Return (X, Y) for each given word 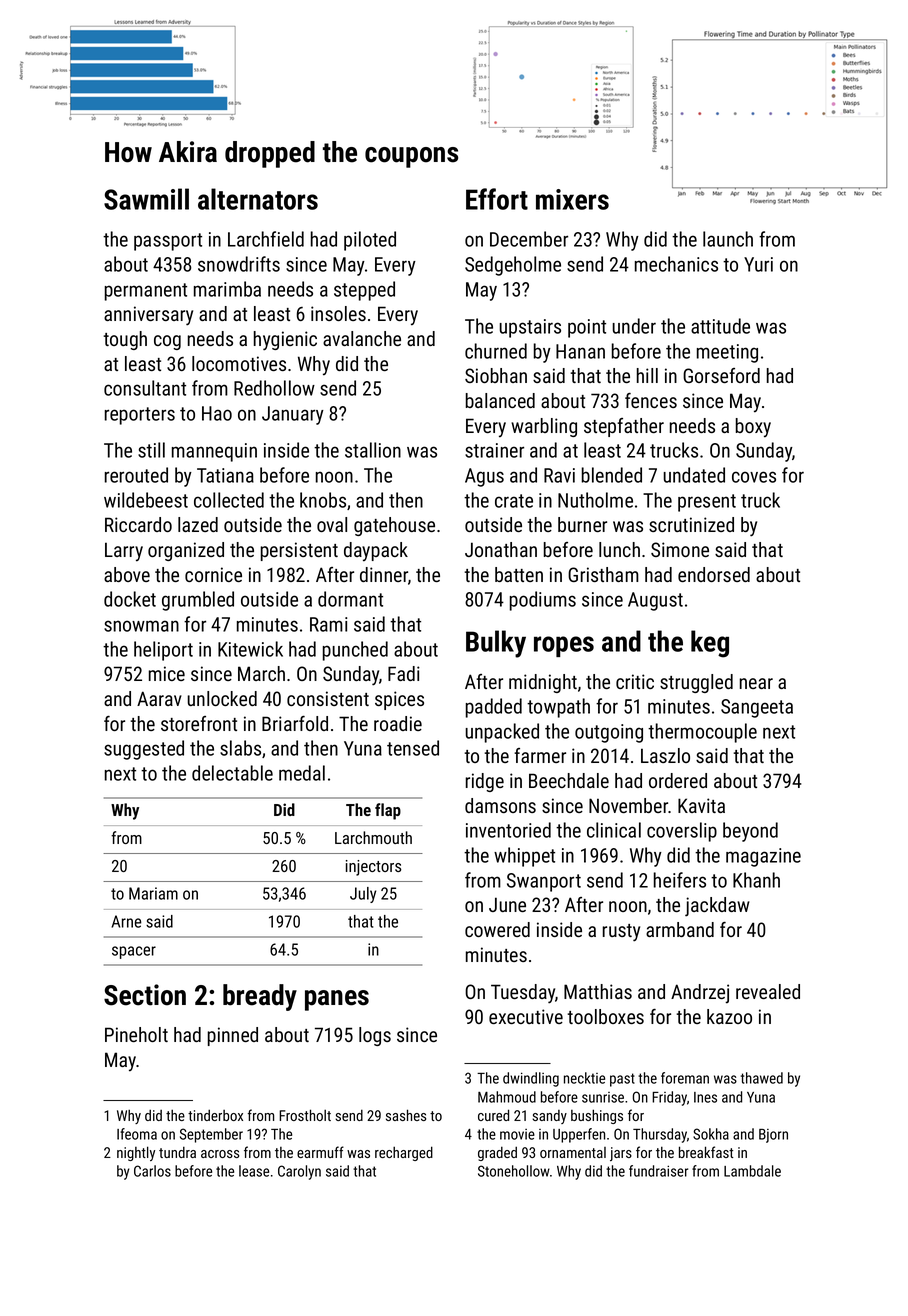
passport (168, 242)
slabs (240, 748)
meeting (727, 353)
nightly (136, 1153)
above (127, 574)
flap (388, 811)
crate (514, 501)
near (756, 683)
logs (375, 1036)
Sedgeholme (513, 266)
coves (754, 477)
